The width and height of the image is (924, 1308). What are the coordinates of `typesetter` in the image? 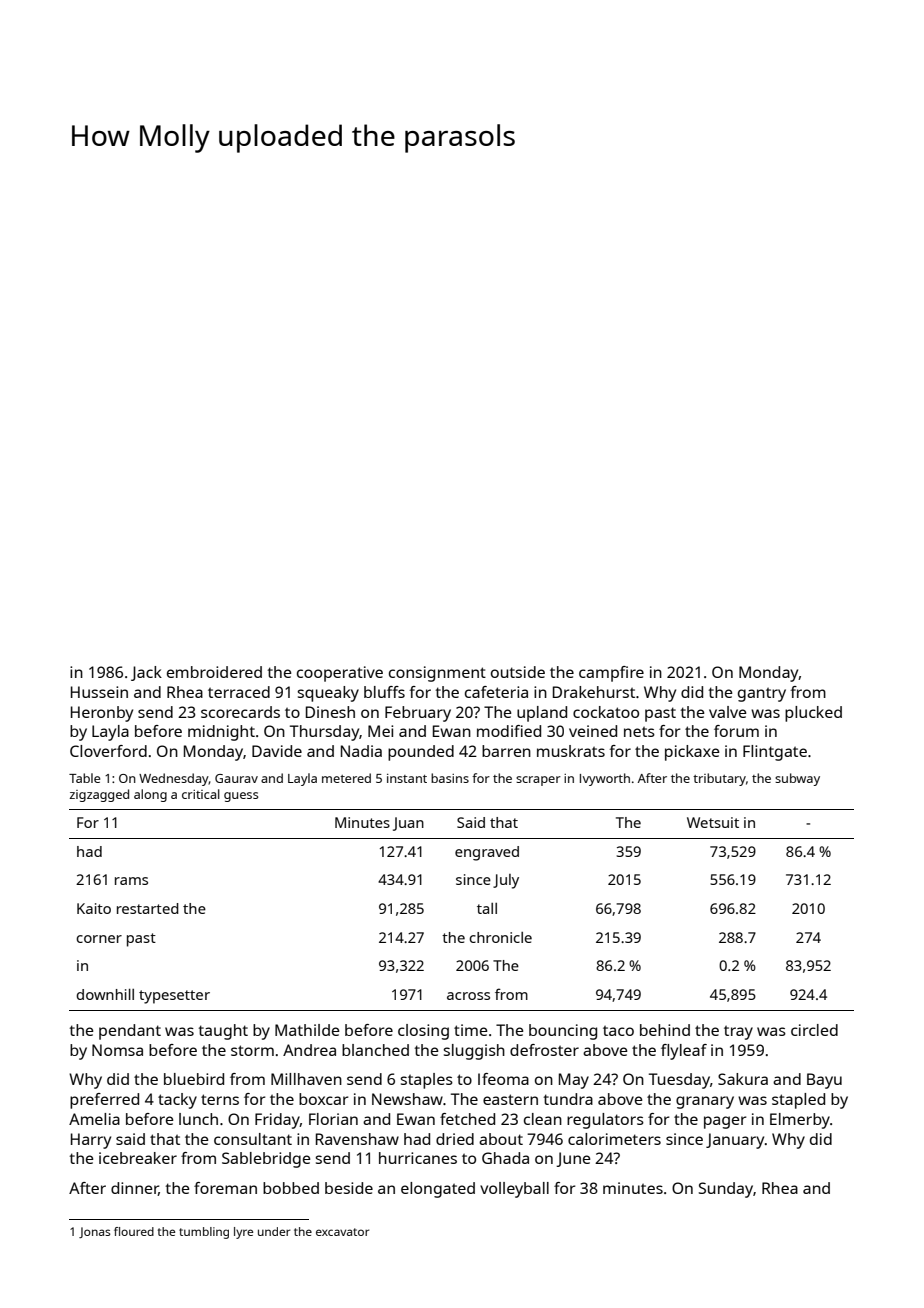 It's located at (174, 997).
